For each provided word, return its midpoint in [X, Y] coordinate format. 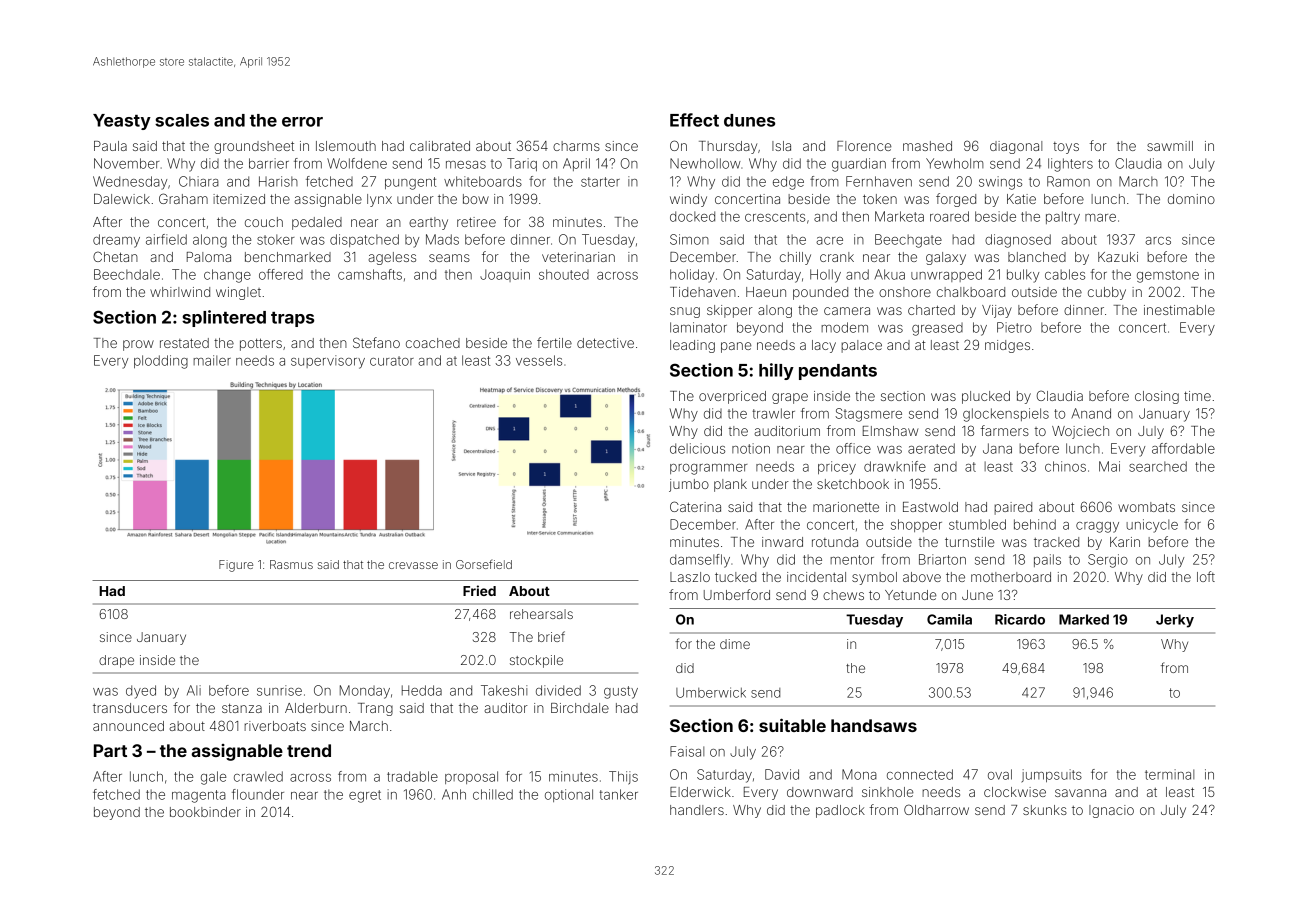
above [922, 577]
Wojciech [1080, 432]
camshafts [370, 274]
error [302, 122]
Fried [479, 590]
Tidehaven [703, 292]
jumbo [689, 485]
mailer [212, 360]
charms [576, 146]
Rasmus [291, 564]
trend [309, 750]
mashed [927, 146]
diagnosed [1018, 241]
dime [735, 644]
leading [692, 346]
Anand [1091, 413]
